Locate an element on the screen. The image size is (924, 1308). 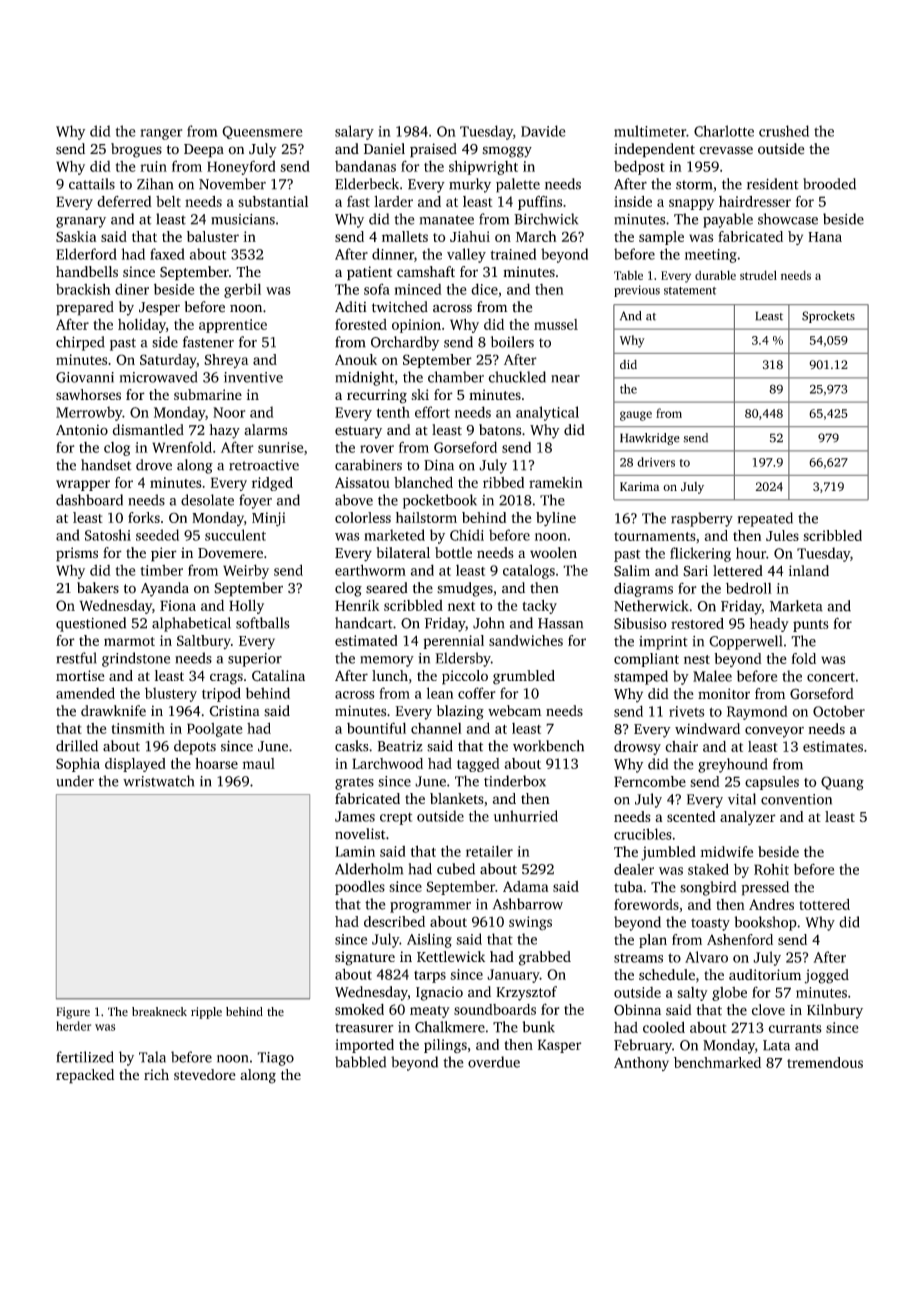
inland is located at coordinates (809, 571).
